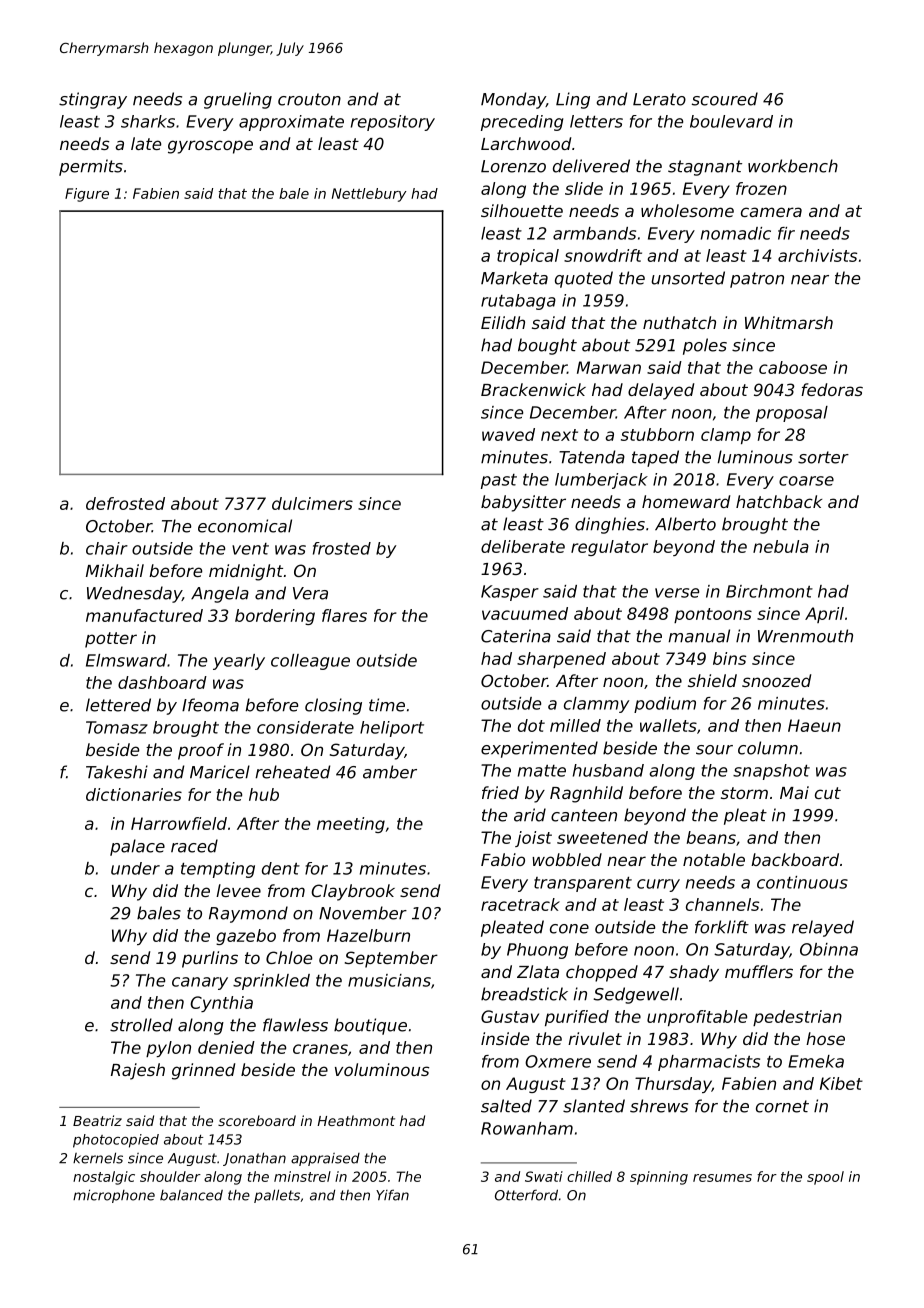  What do you see at coordinates (309, 99) in the image?
I see `crouton` at bounding box center [309, 99].
